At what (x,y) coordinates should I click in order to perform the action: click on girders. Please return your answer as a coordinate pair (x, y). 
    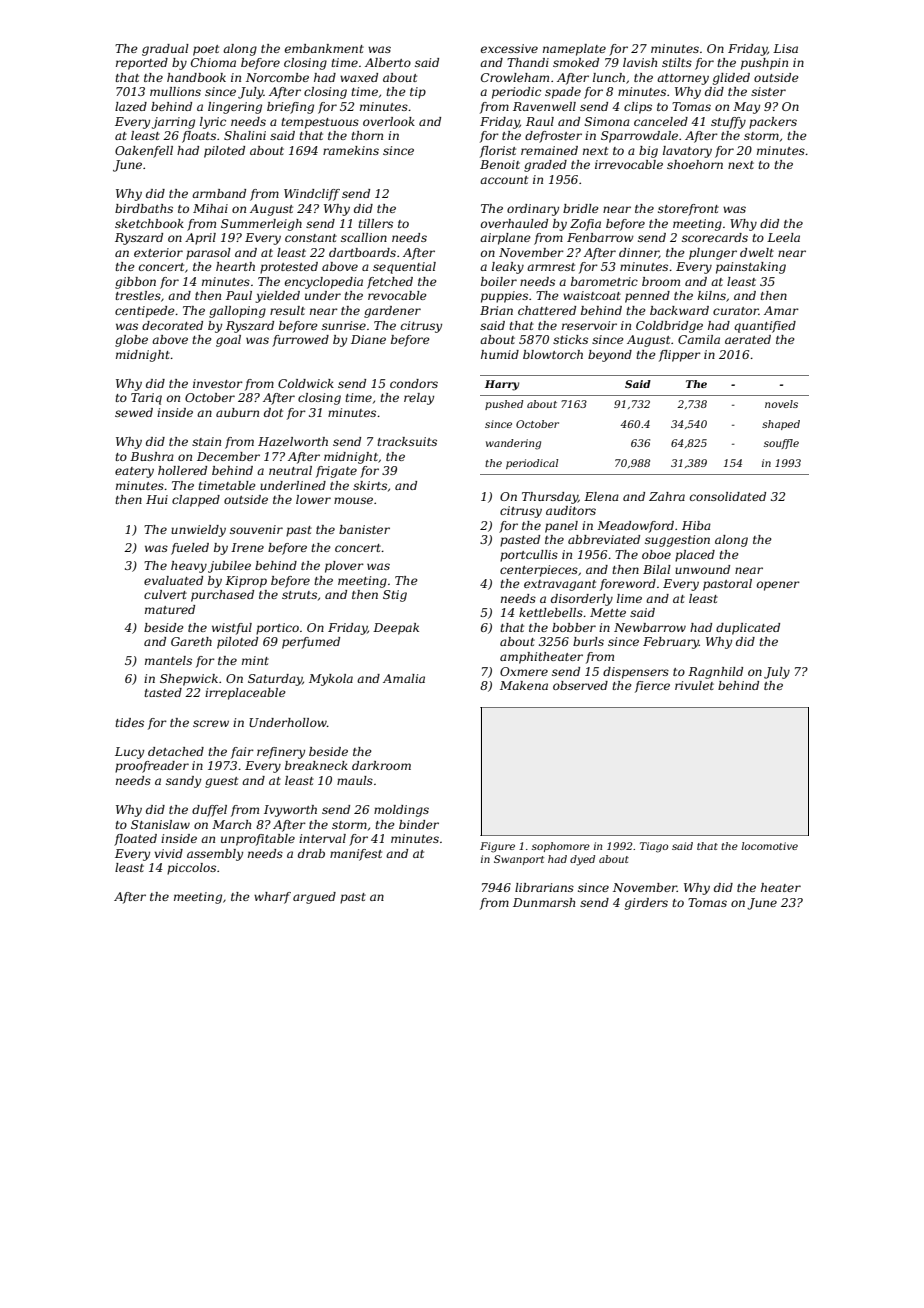
    Looking at the image, I should click on (646, 904).
